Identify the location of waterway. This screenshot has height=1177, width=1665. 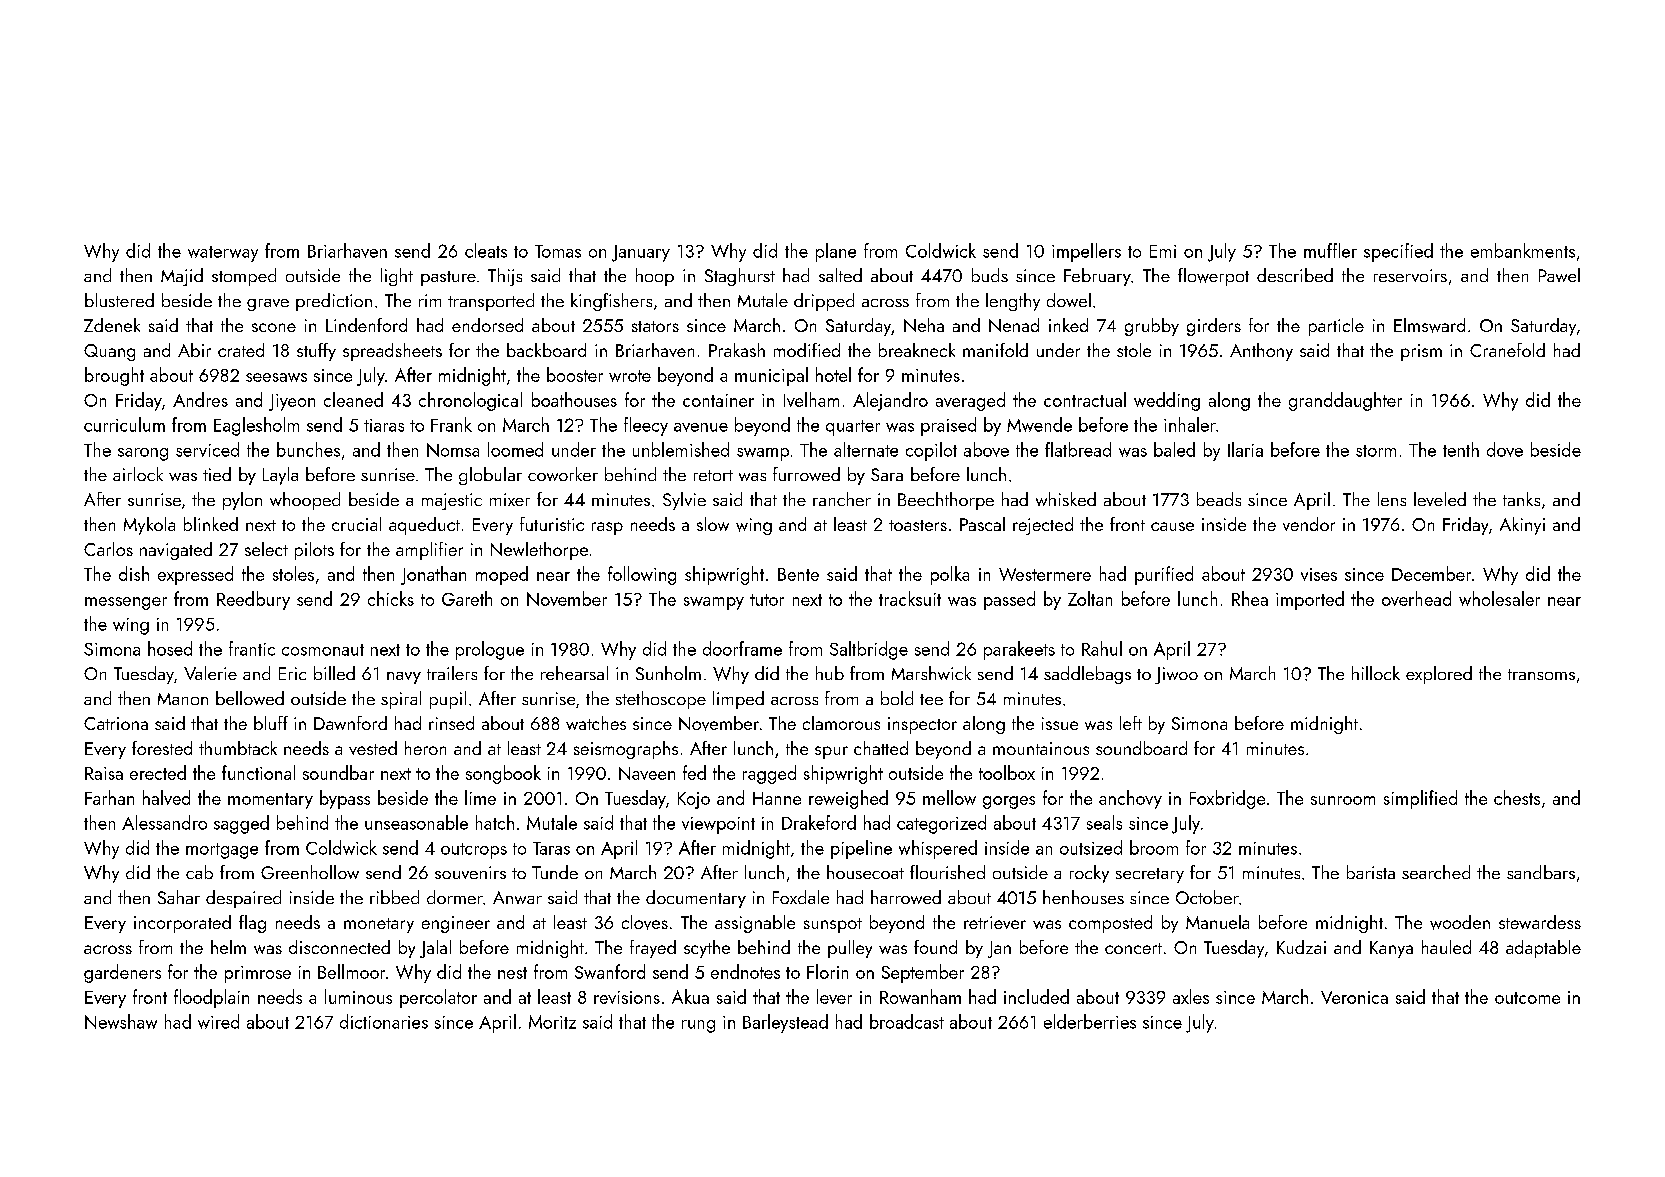
(223, 254).
